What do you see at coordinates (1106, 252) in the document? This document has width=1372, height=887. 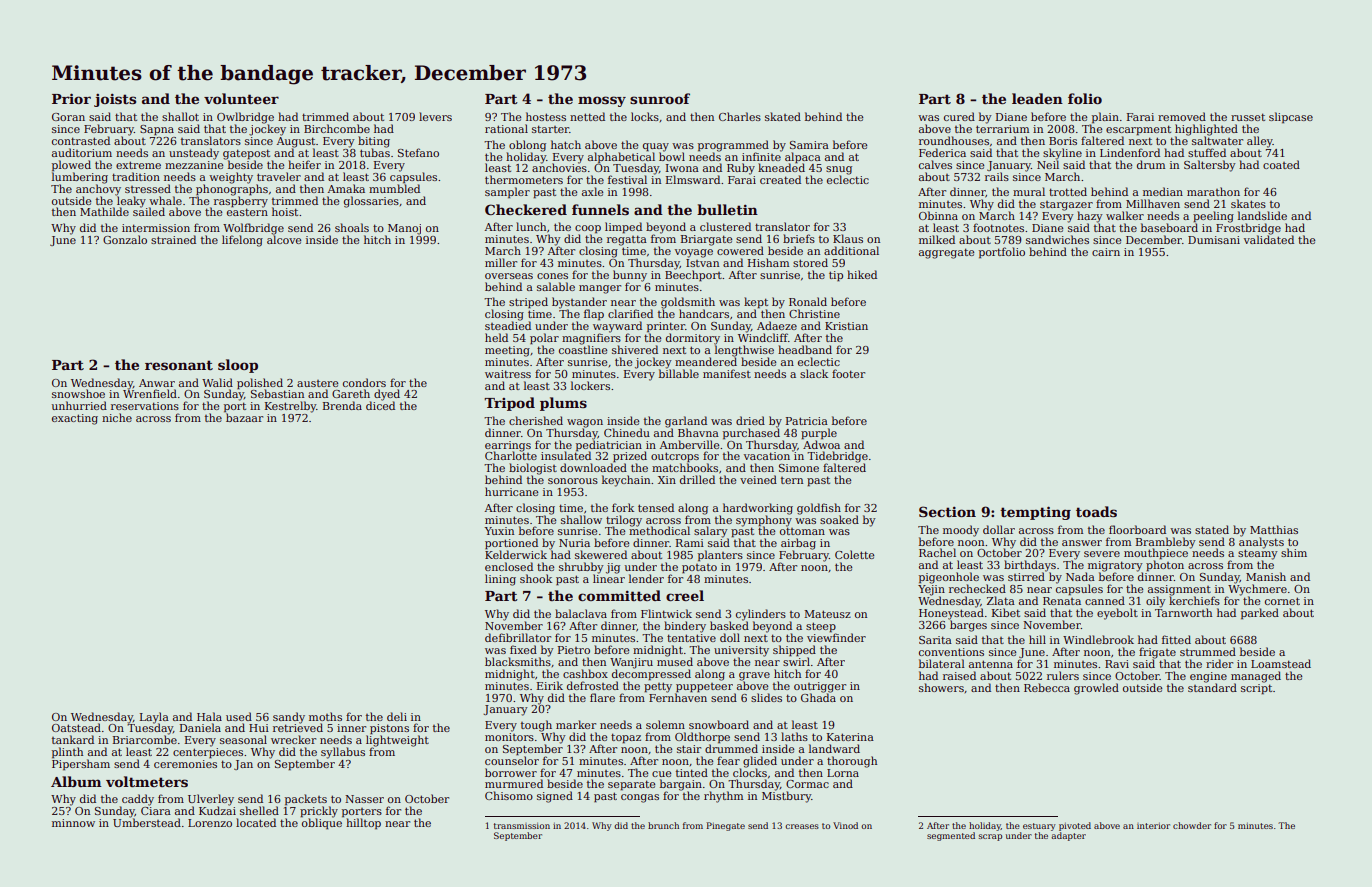 I see `cairn` at bounding box center [1106, 252].
